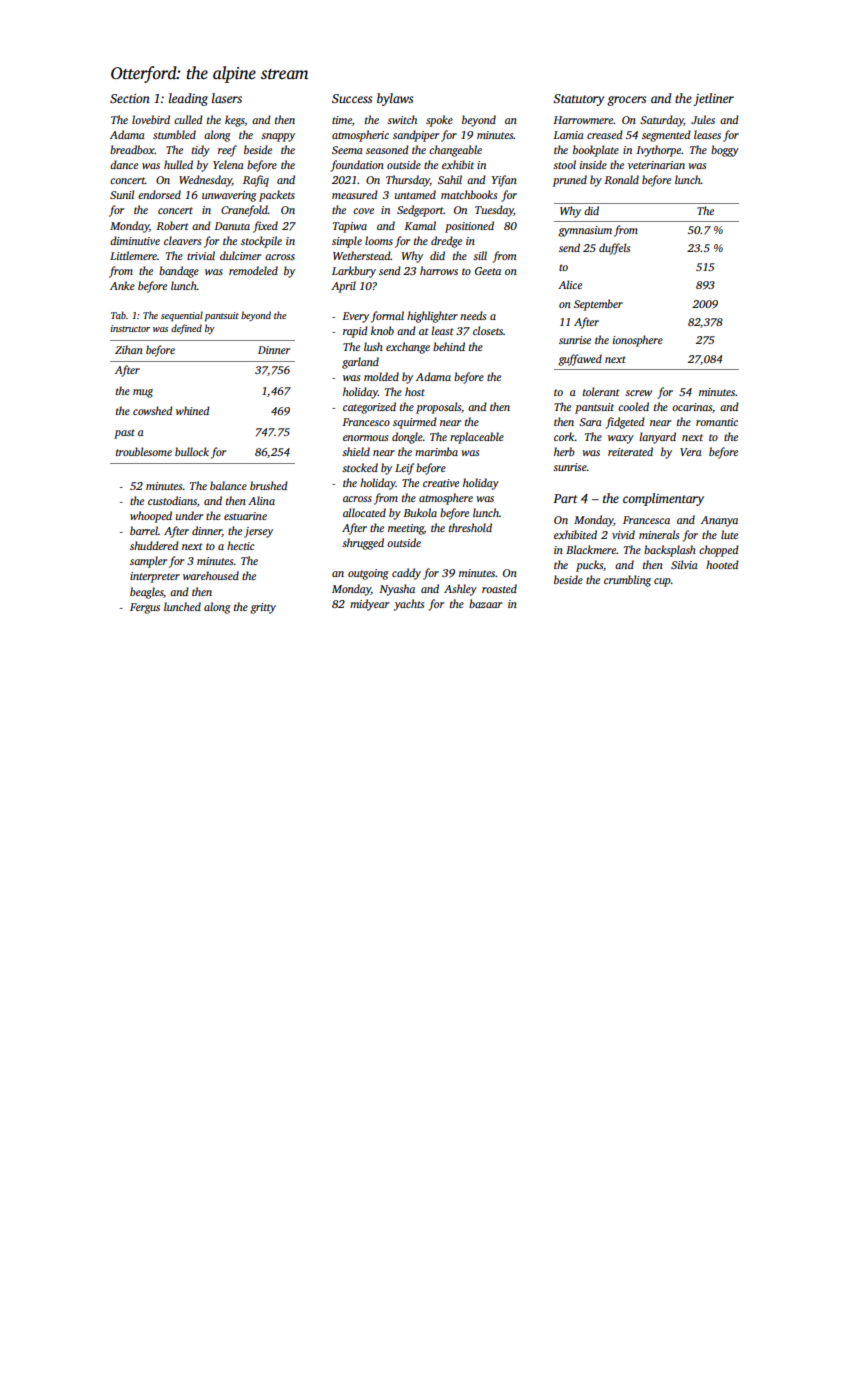 The height and width of the screenshot is (1400, 849). Describe the element at coordinates (614, 249) in the screenshot. I see `duffels` at that location.
